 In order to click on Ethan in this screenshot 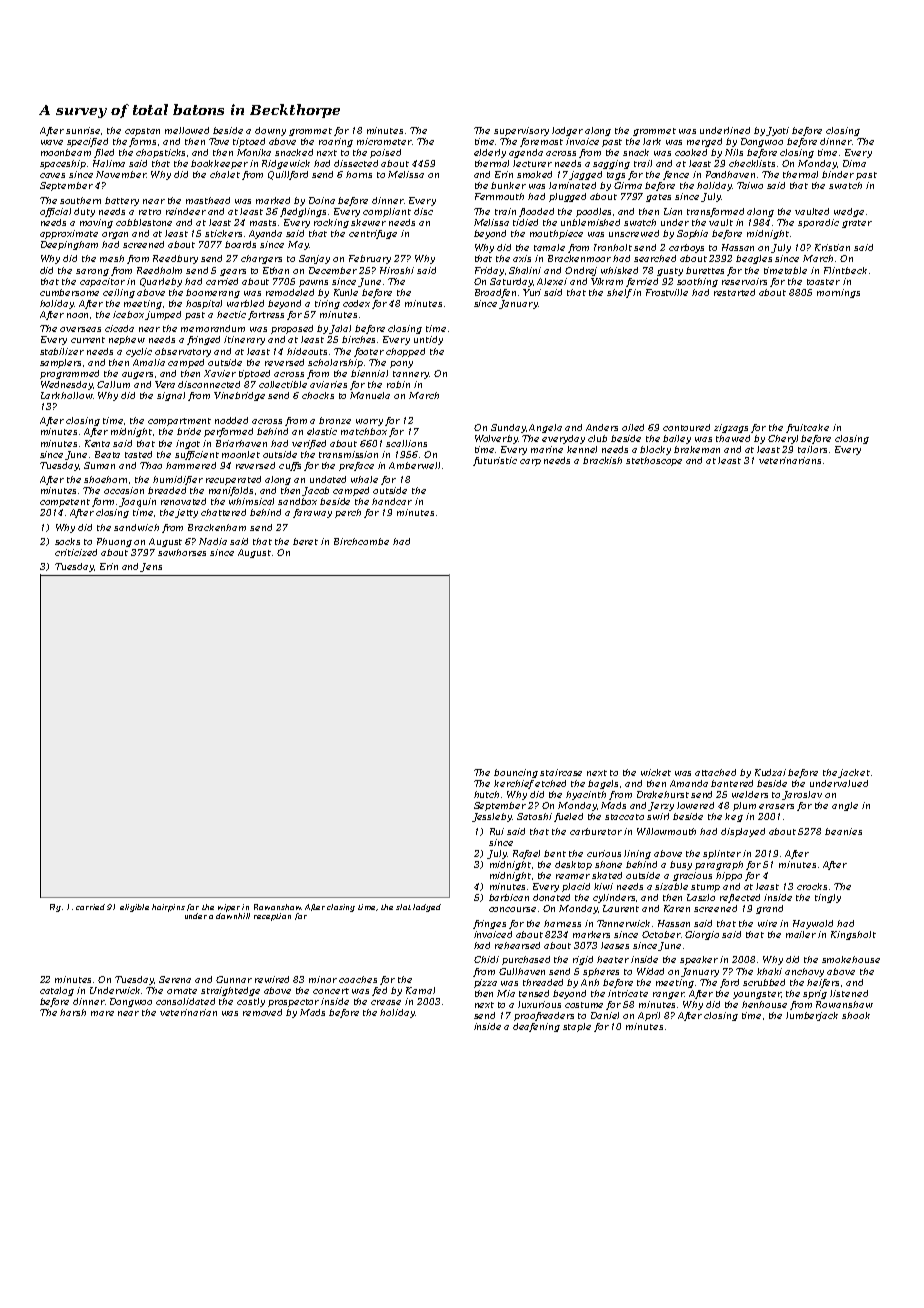, I will do `click(276, 270)`.
